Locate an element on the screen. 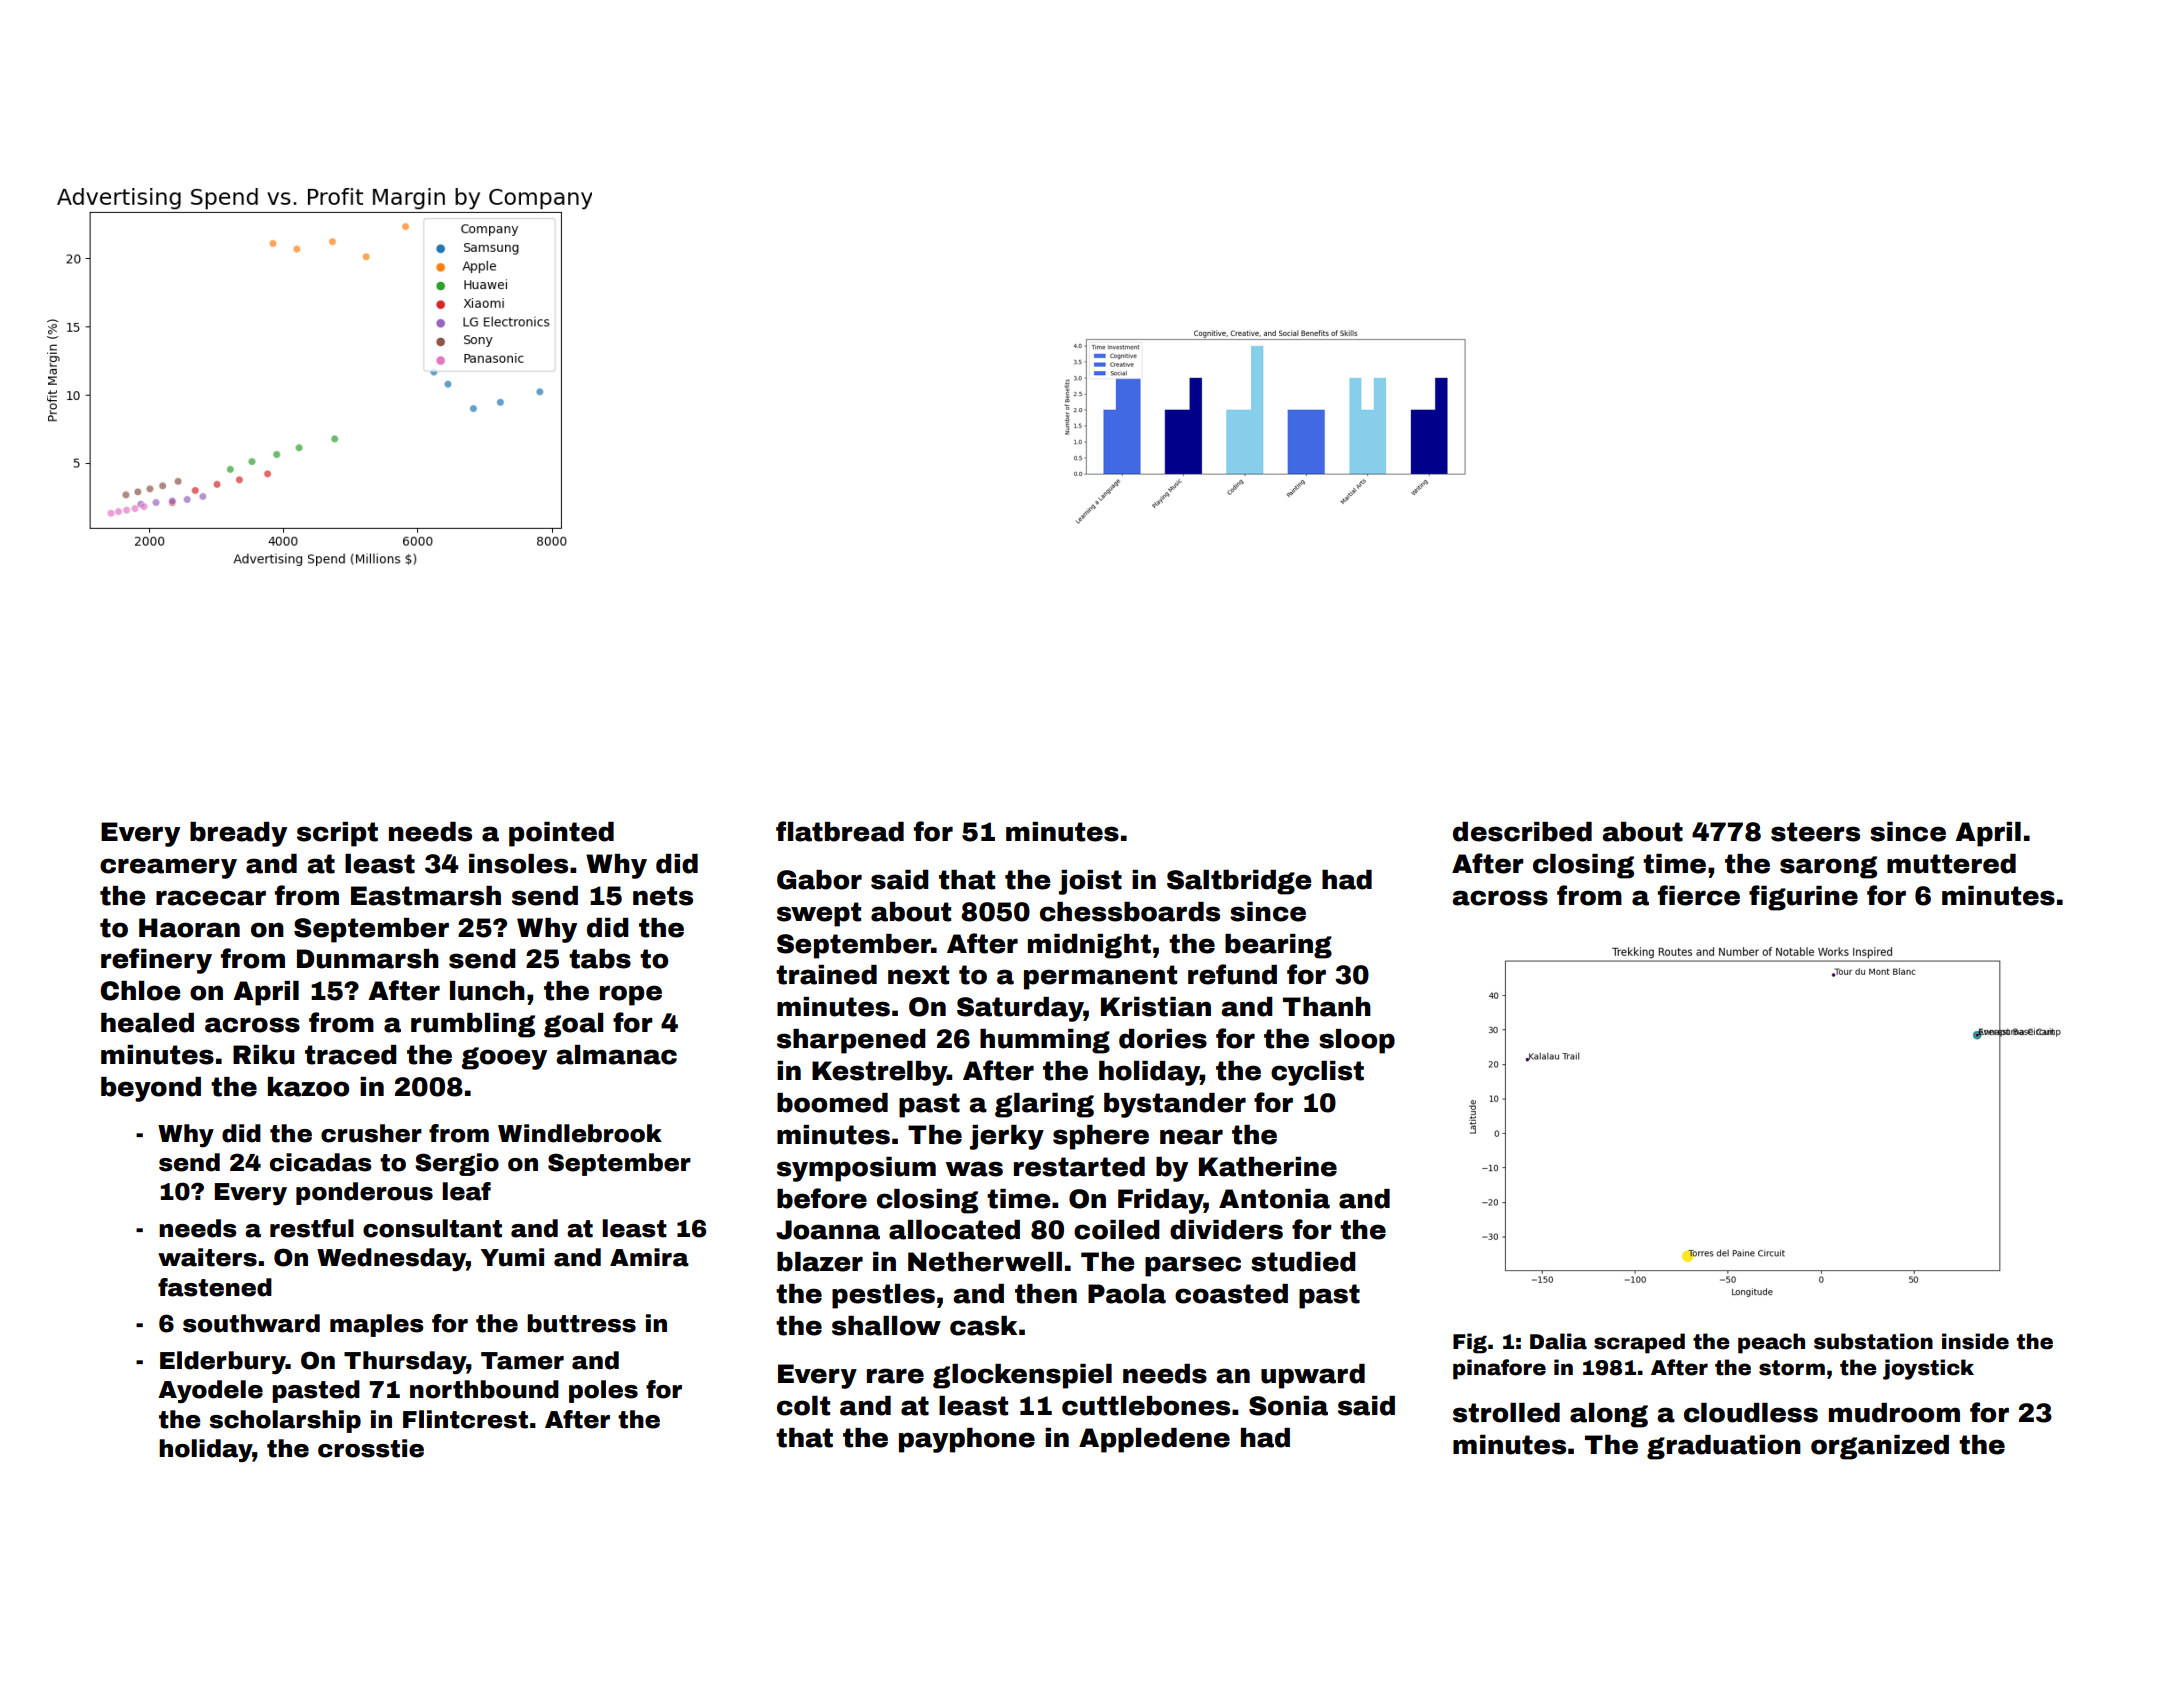 The width and height of the screenshot is (2178, 1683). Katherine is located at coordinates (1268, 1167).
